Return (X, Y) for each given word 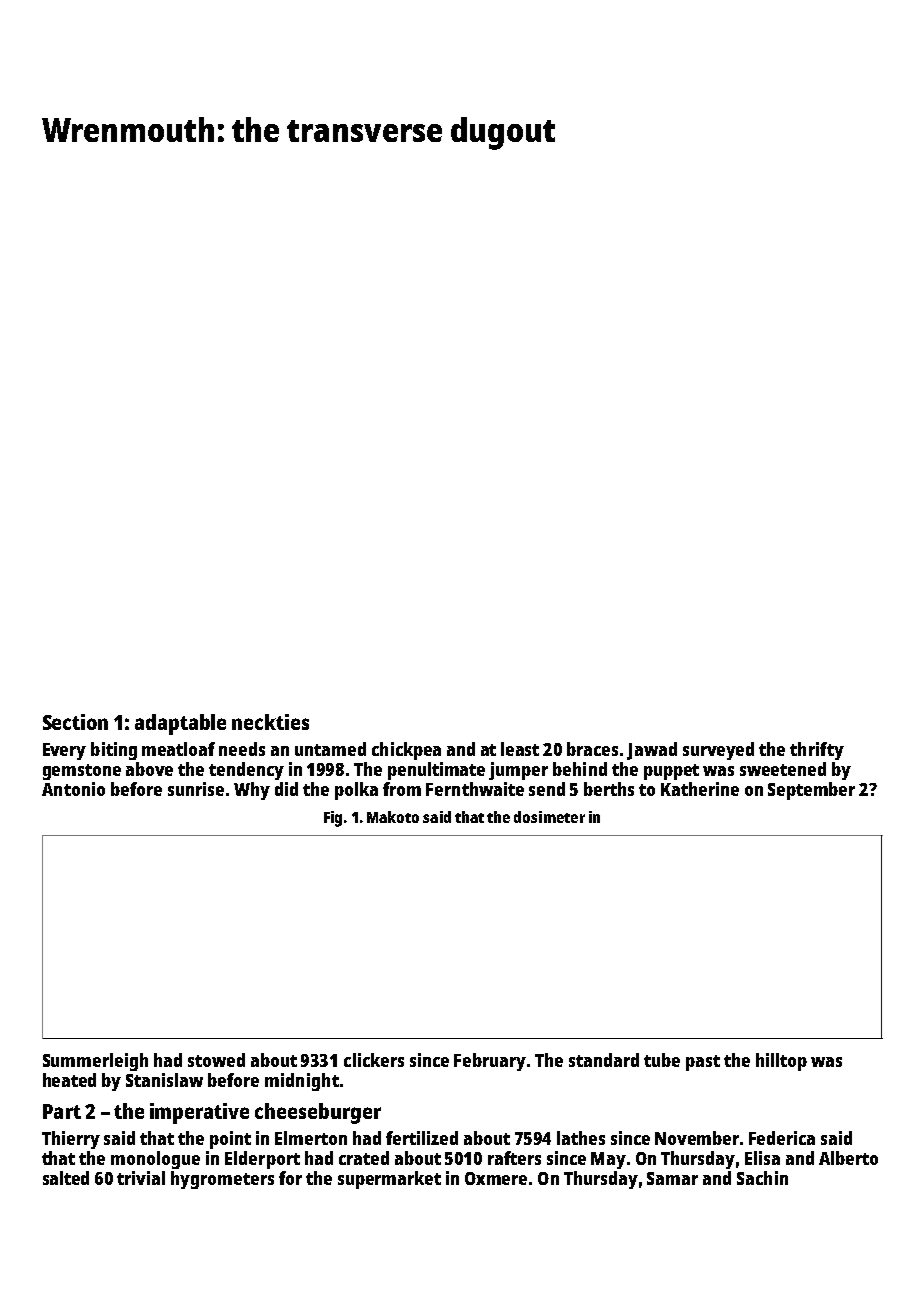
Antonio (73, 789)
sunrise (196, 789)
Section (75, 722)
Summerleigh (95, 1062)
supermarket (389, 1180)
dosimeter (549, 817)
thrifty (817, 751)
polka (356, 791)
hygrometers (222, 1180)
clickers (374, 1060)
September (811, 791)
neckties (270, 722)
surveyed (718, 751)
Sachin (762, 1178)
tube (662, 1060)
